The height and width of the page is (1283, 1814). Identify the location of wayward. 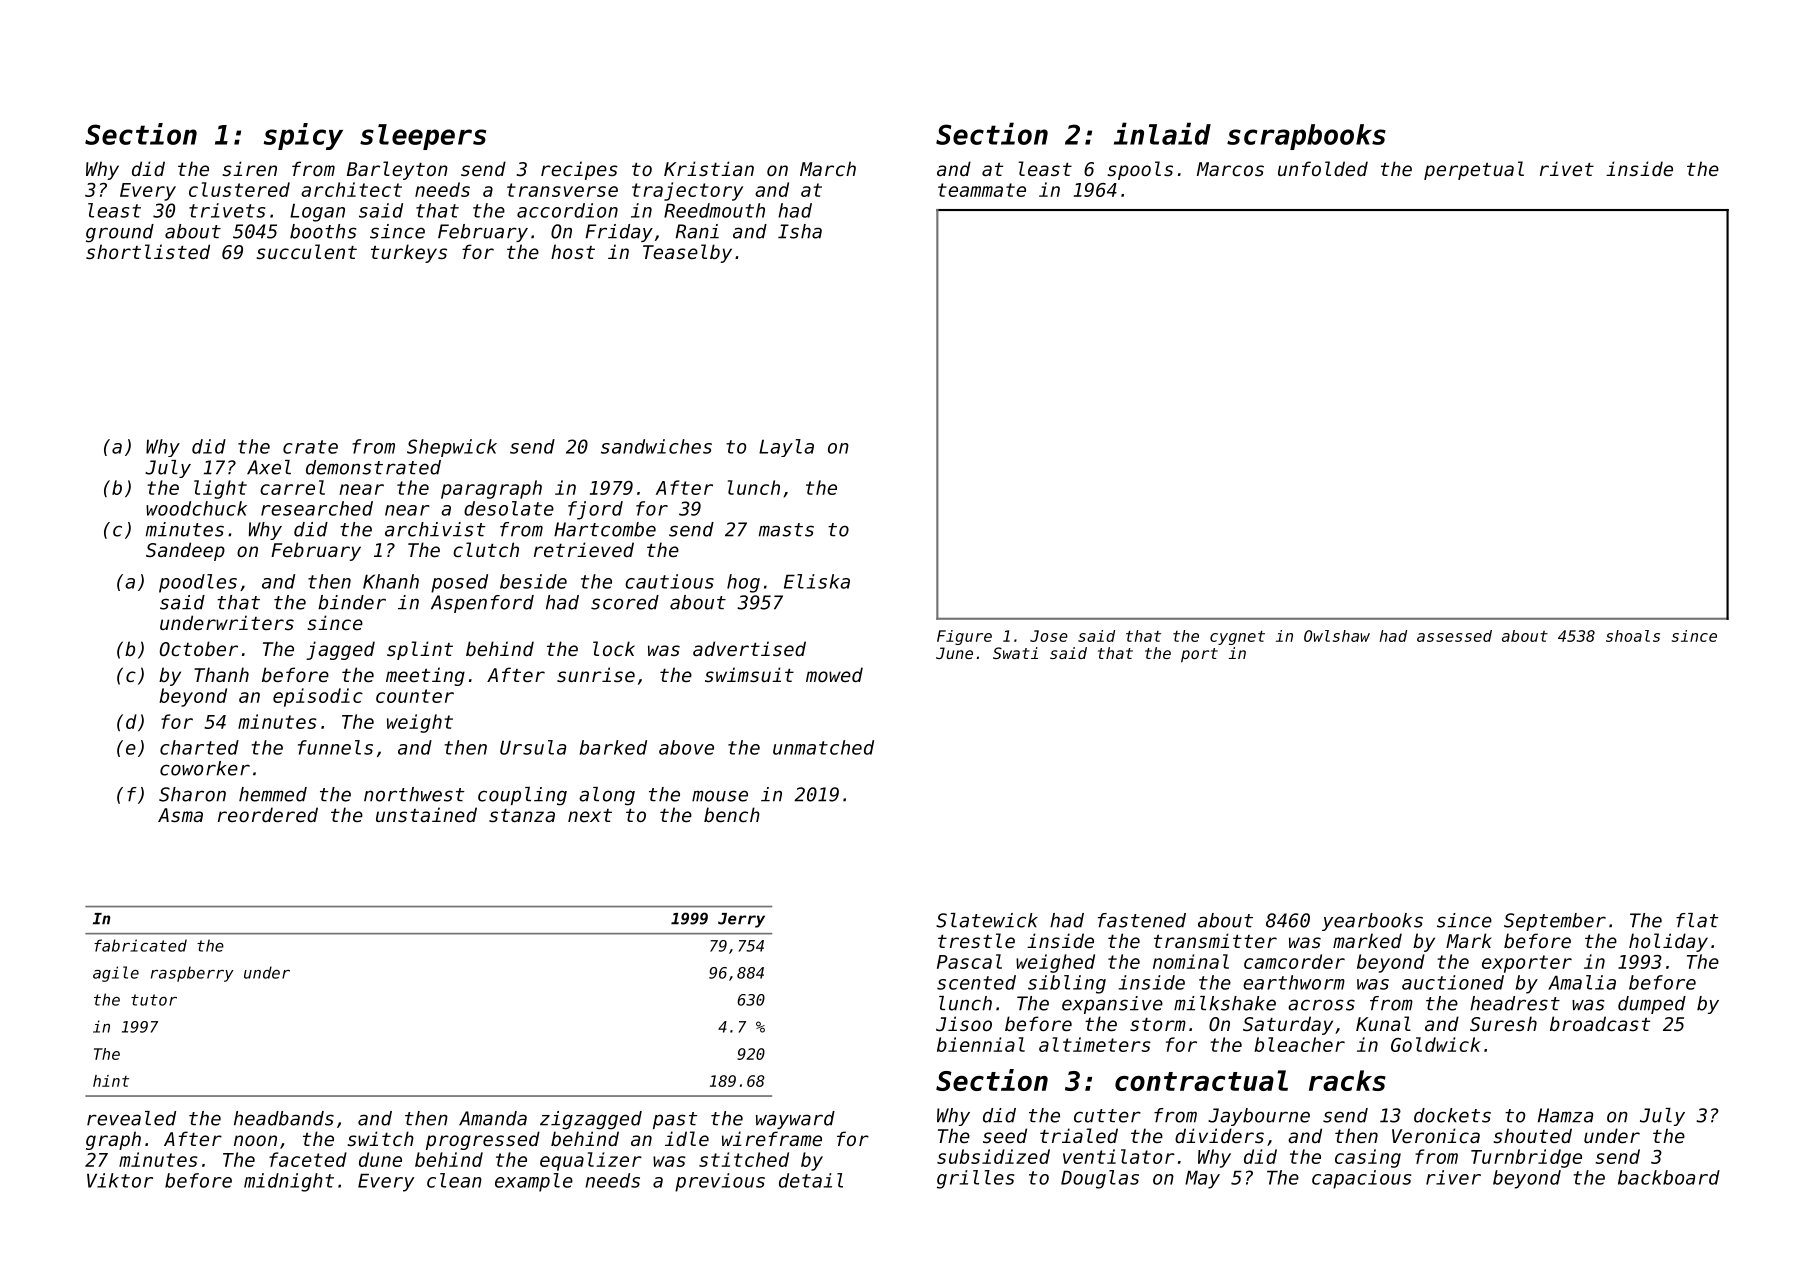
(795, 1120).
